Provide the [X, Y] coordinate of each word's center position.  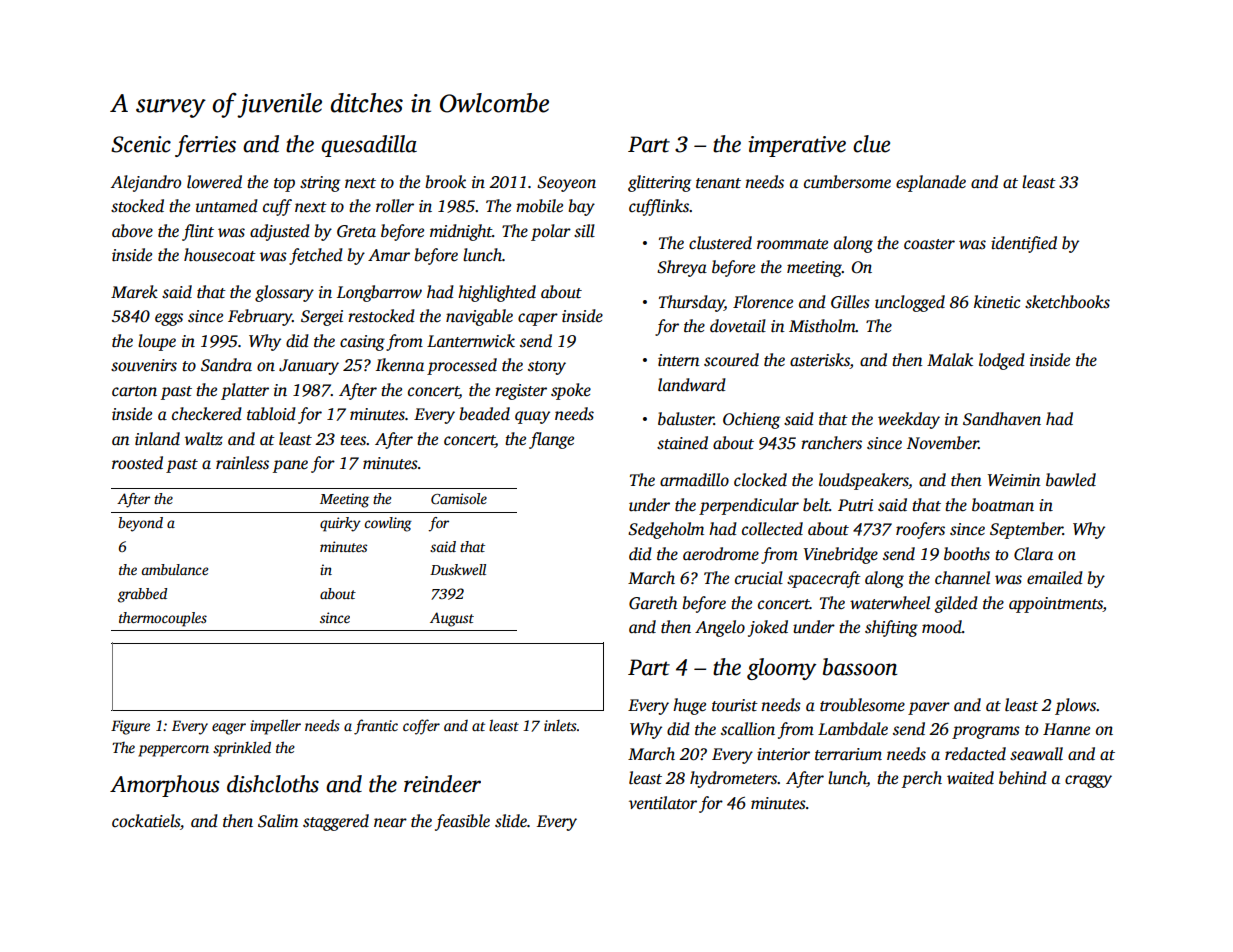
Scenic [141, 144]
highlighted [497, 293]
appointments [1056, 605]
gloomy [782, 669]
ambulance [175, 569]
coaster [929, 244]
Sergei [322, 318]
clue [871, 144]
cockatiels [146, 821]
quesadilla [369, 146]
